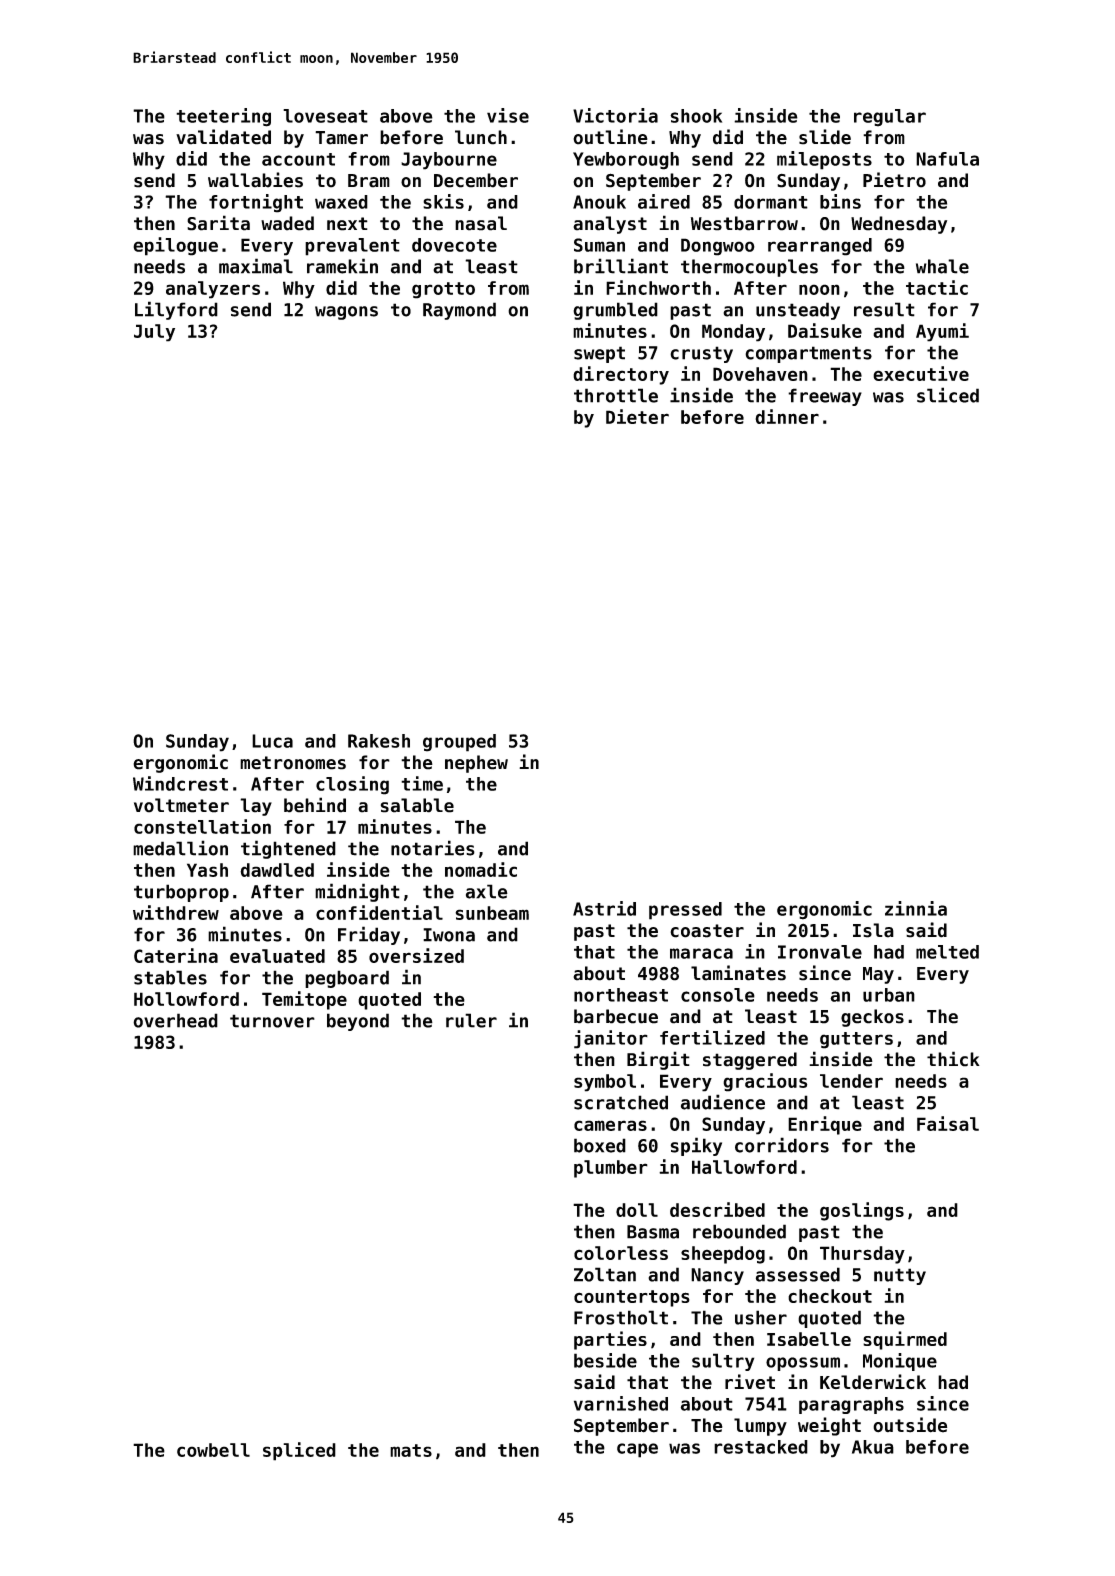 The width and height of the screenshot is (1115, 1576). Describe the element at coordinates (476, 764) in the screenshot. I see `nephew` at that location.
